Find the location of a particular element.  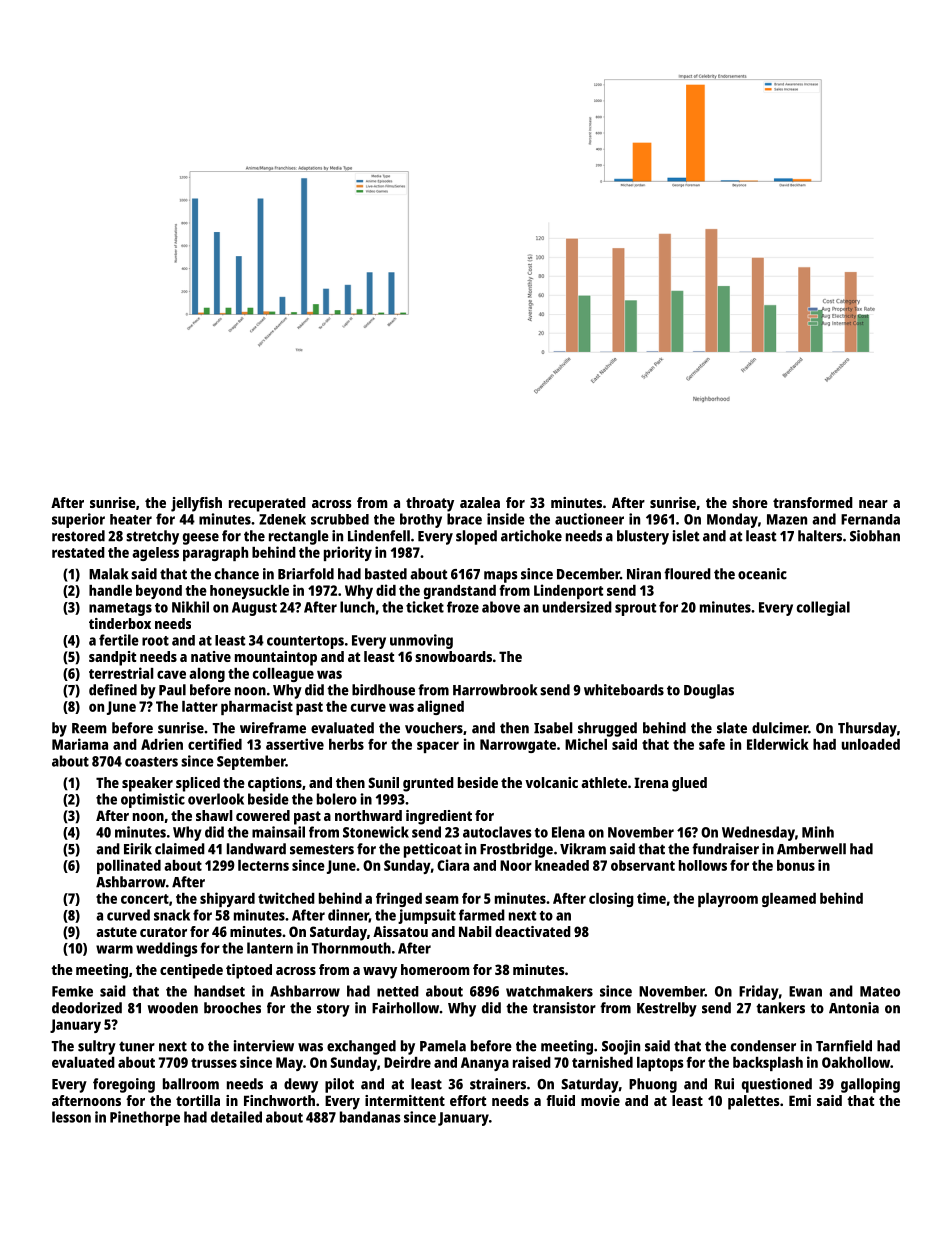

near is located at coordinates (873, 504).
